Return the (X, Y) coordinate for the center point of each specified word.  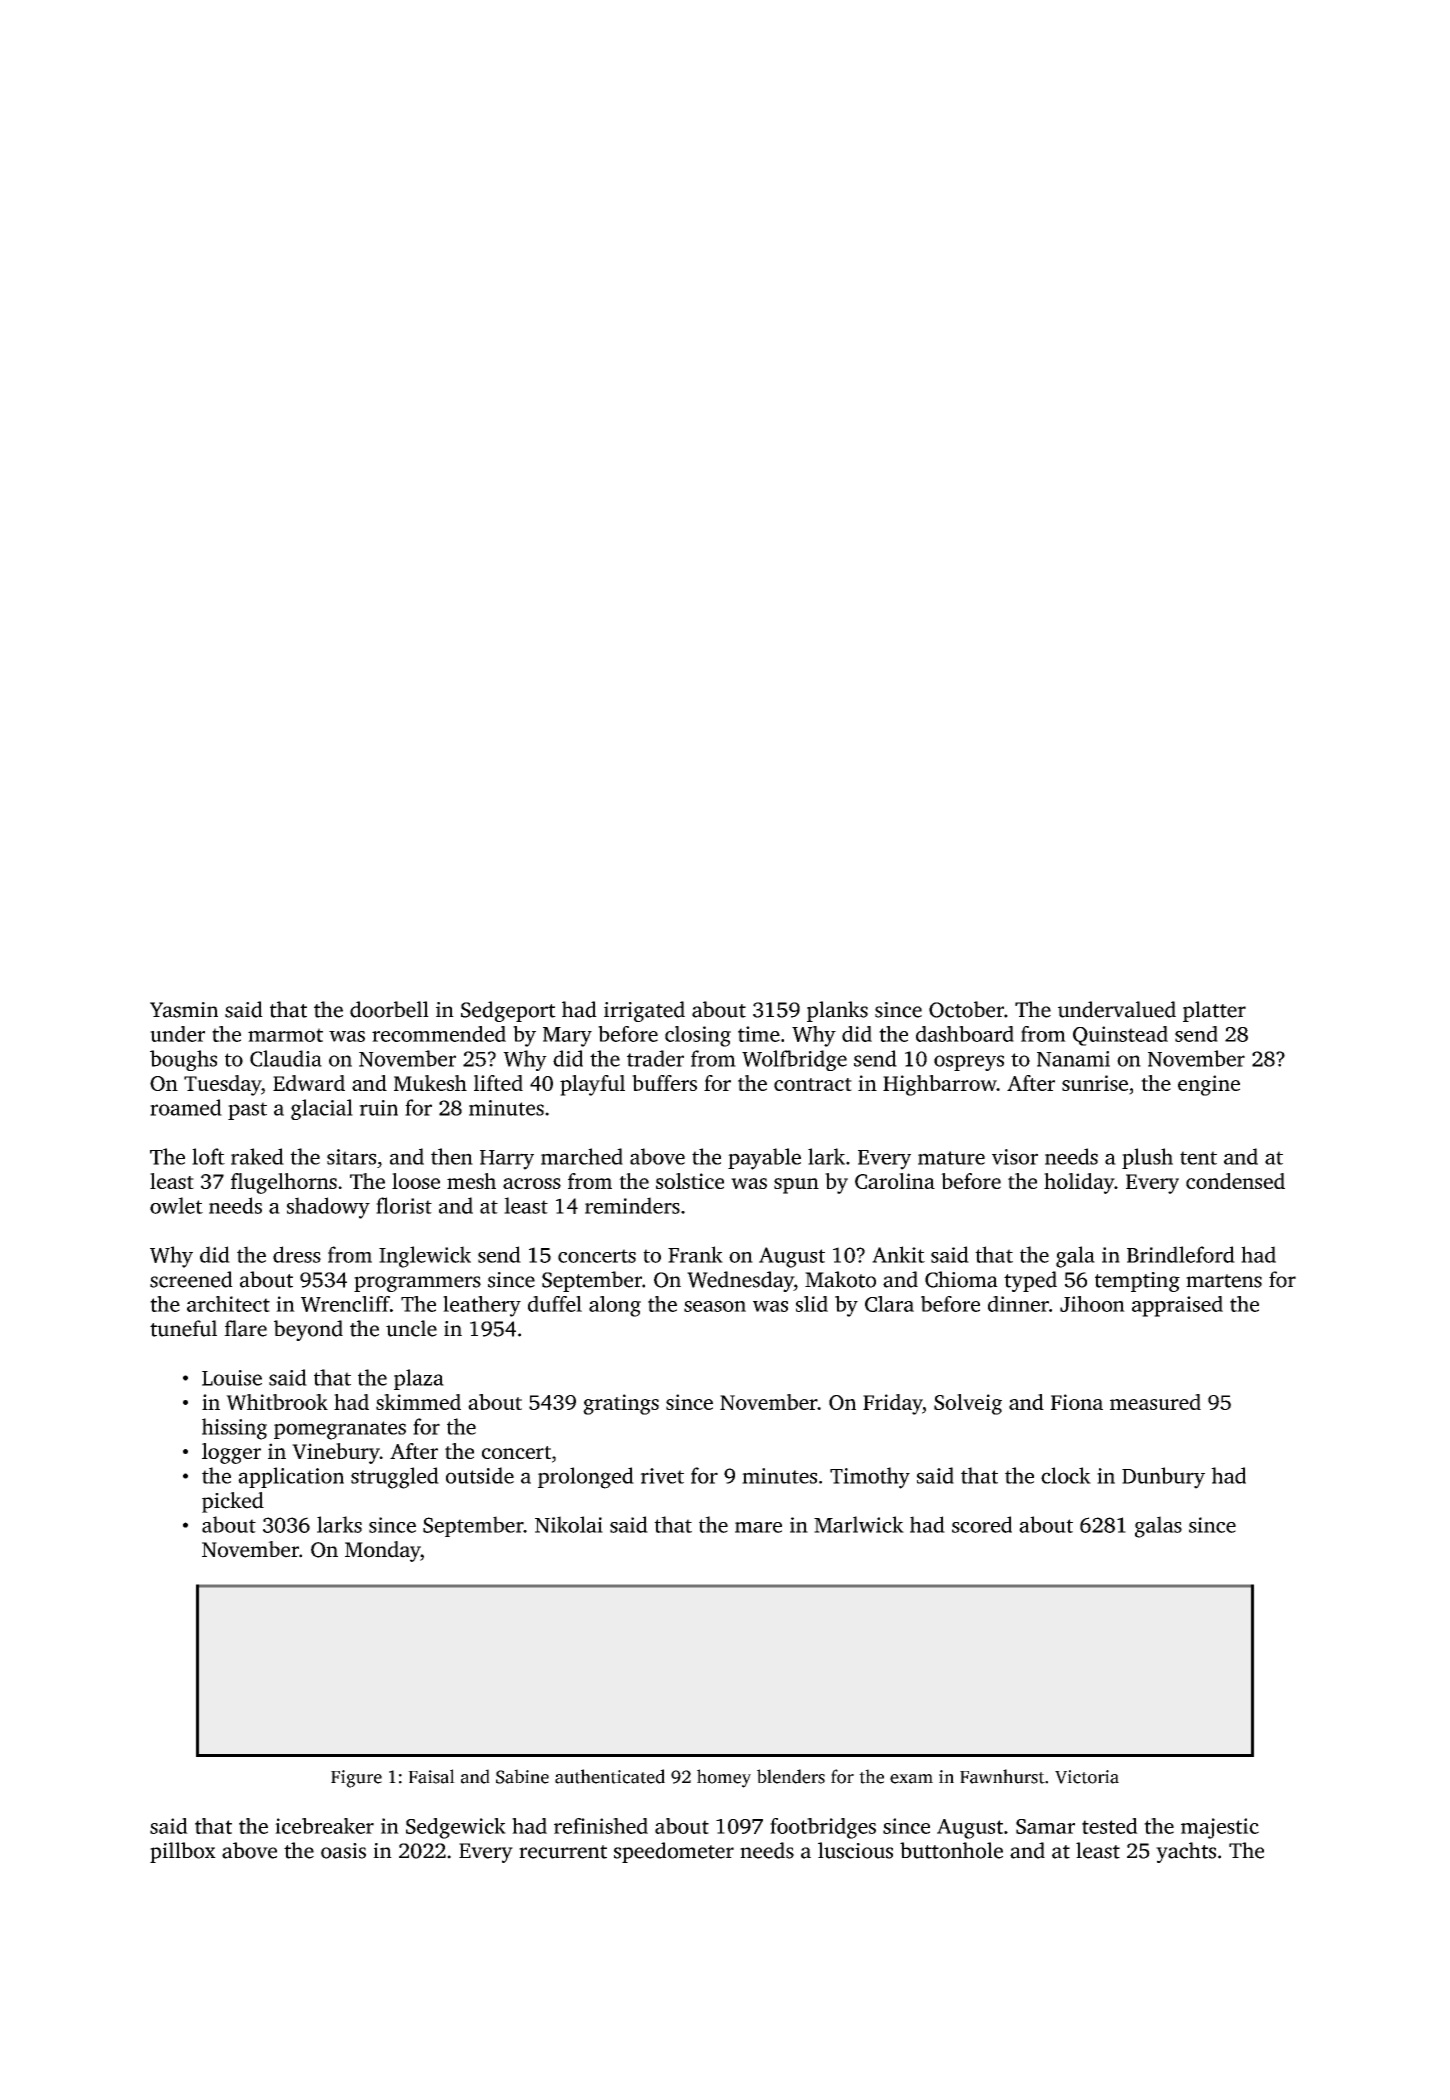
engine (1209, 1085)
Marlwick (859, 1524)
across (532, 1183)
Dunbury (1163, 1478)
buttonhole (951, 1850)
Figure (356, 1779)
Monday (382, 1551)
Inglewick (425, 1257)
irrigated (644, 1011)
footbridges (823, 1828)
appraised (1177, 1306)
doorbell (389, 1009)
